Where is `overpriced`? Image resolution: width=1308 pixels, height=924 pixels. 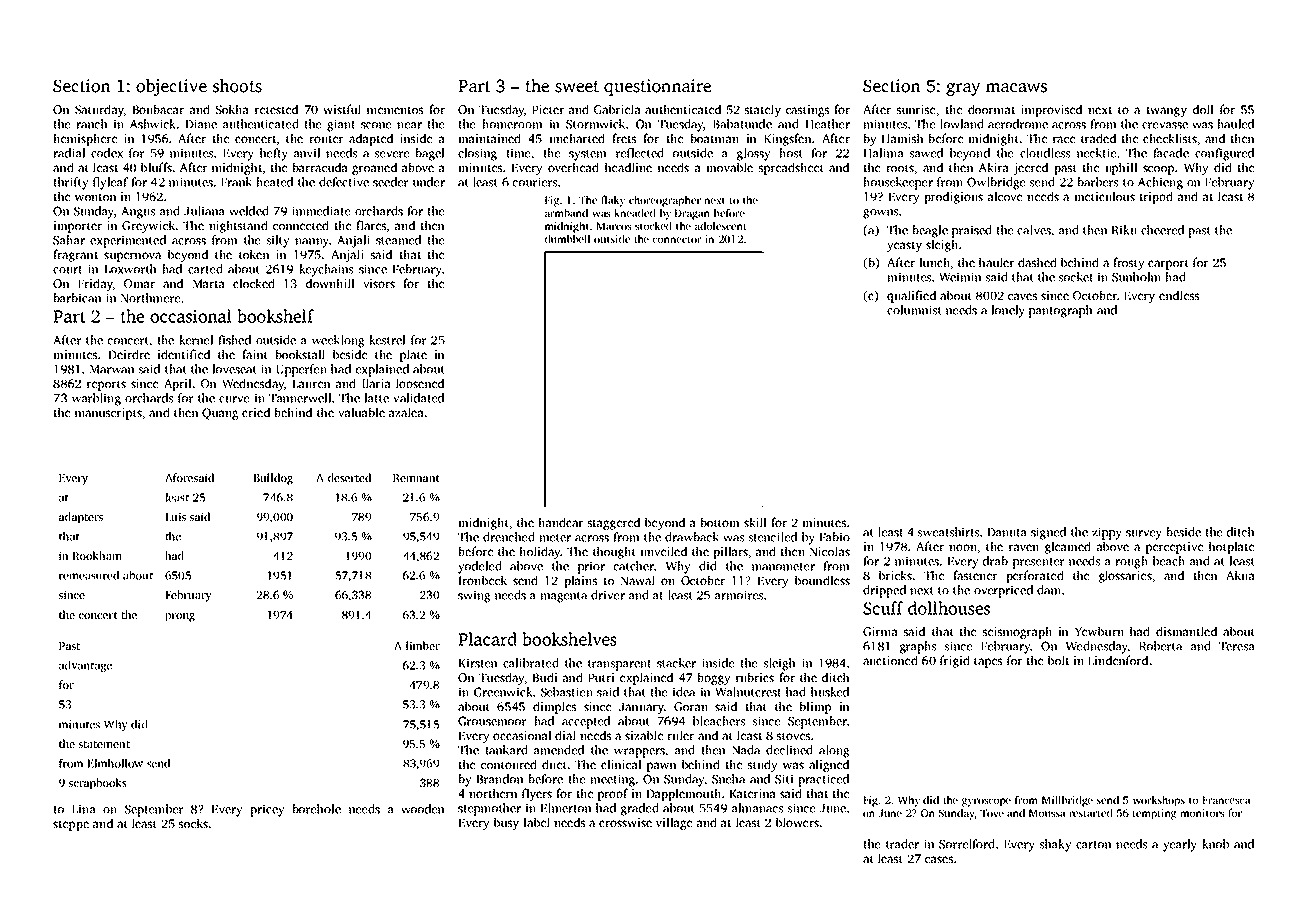
overpriced is located at coordinates (1003, 591).
